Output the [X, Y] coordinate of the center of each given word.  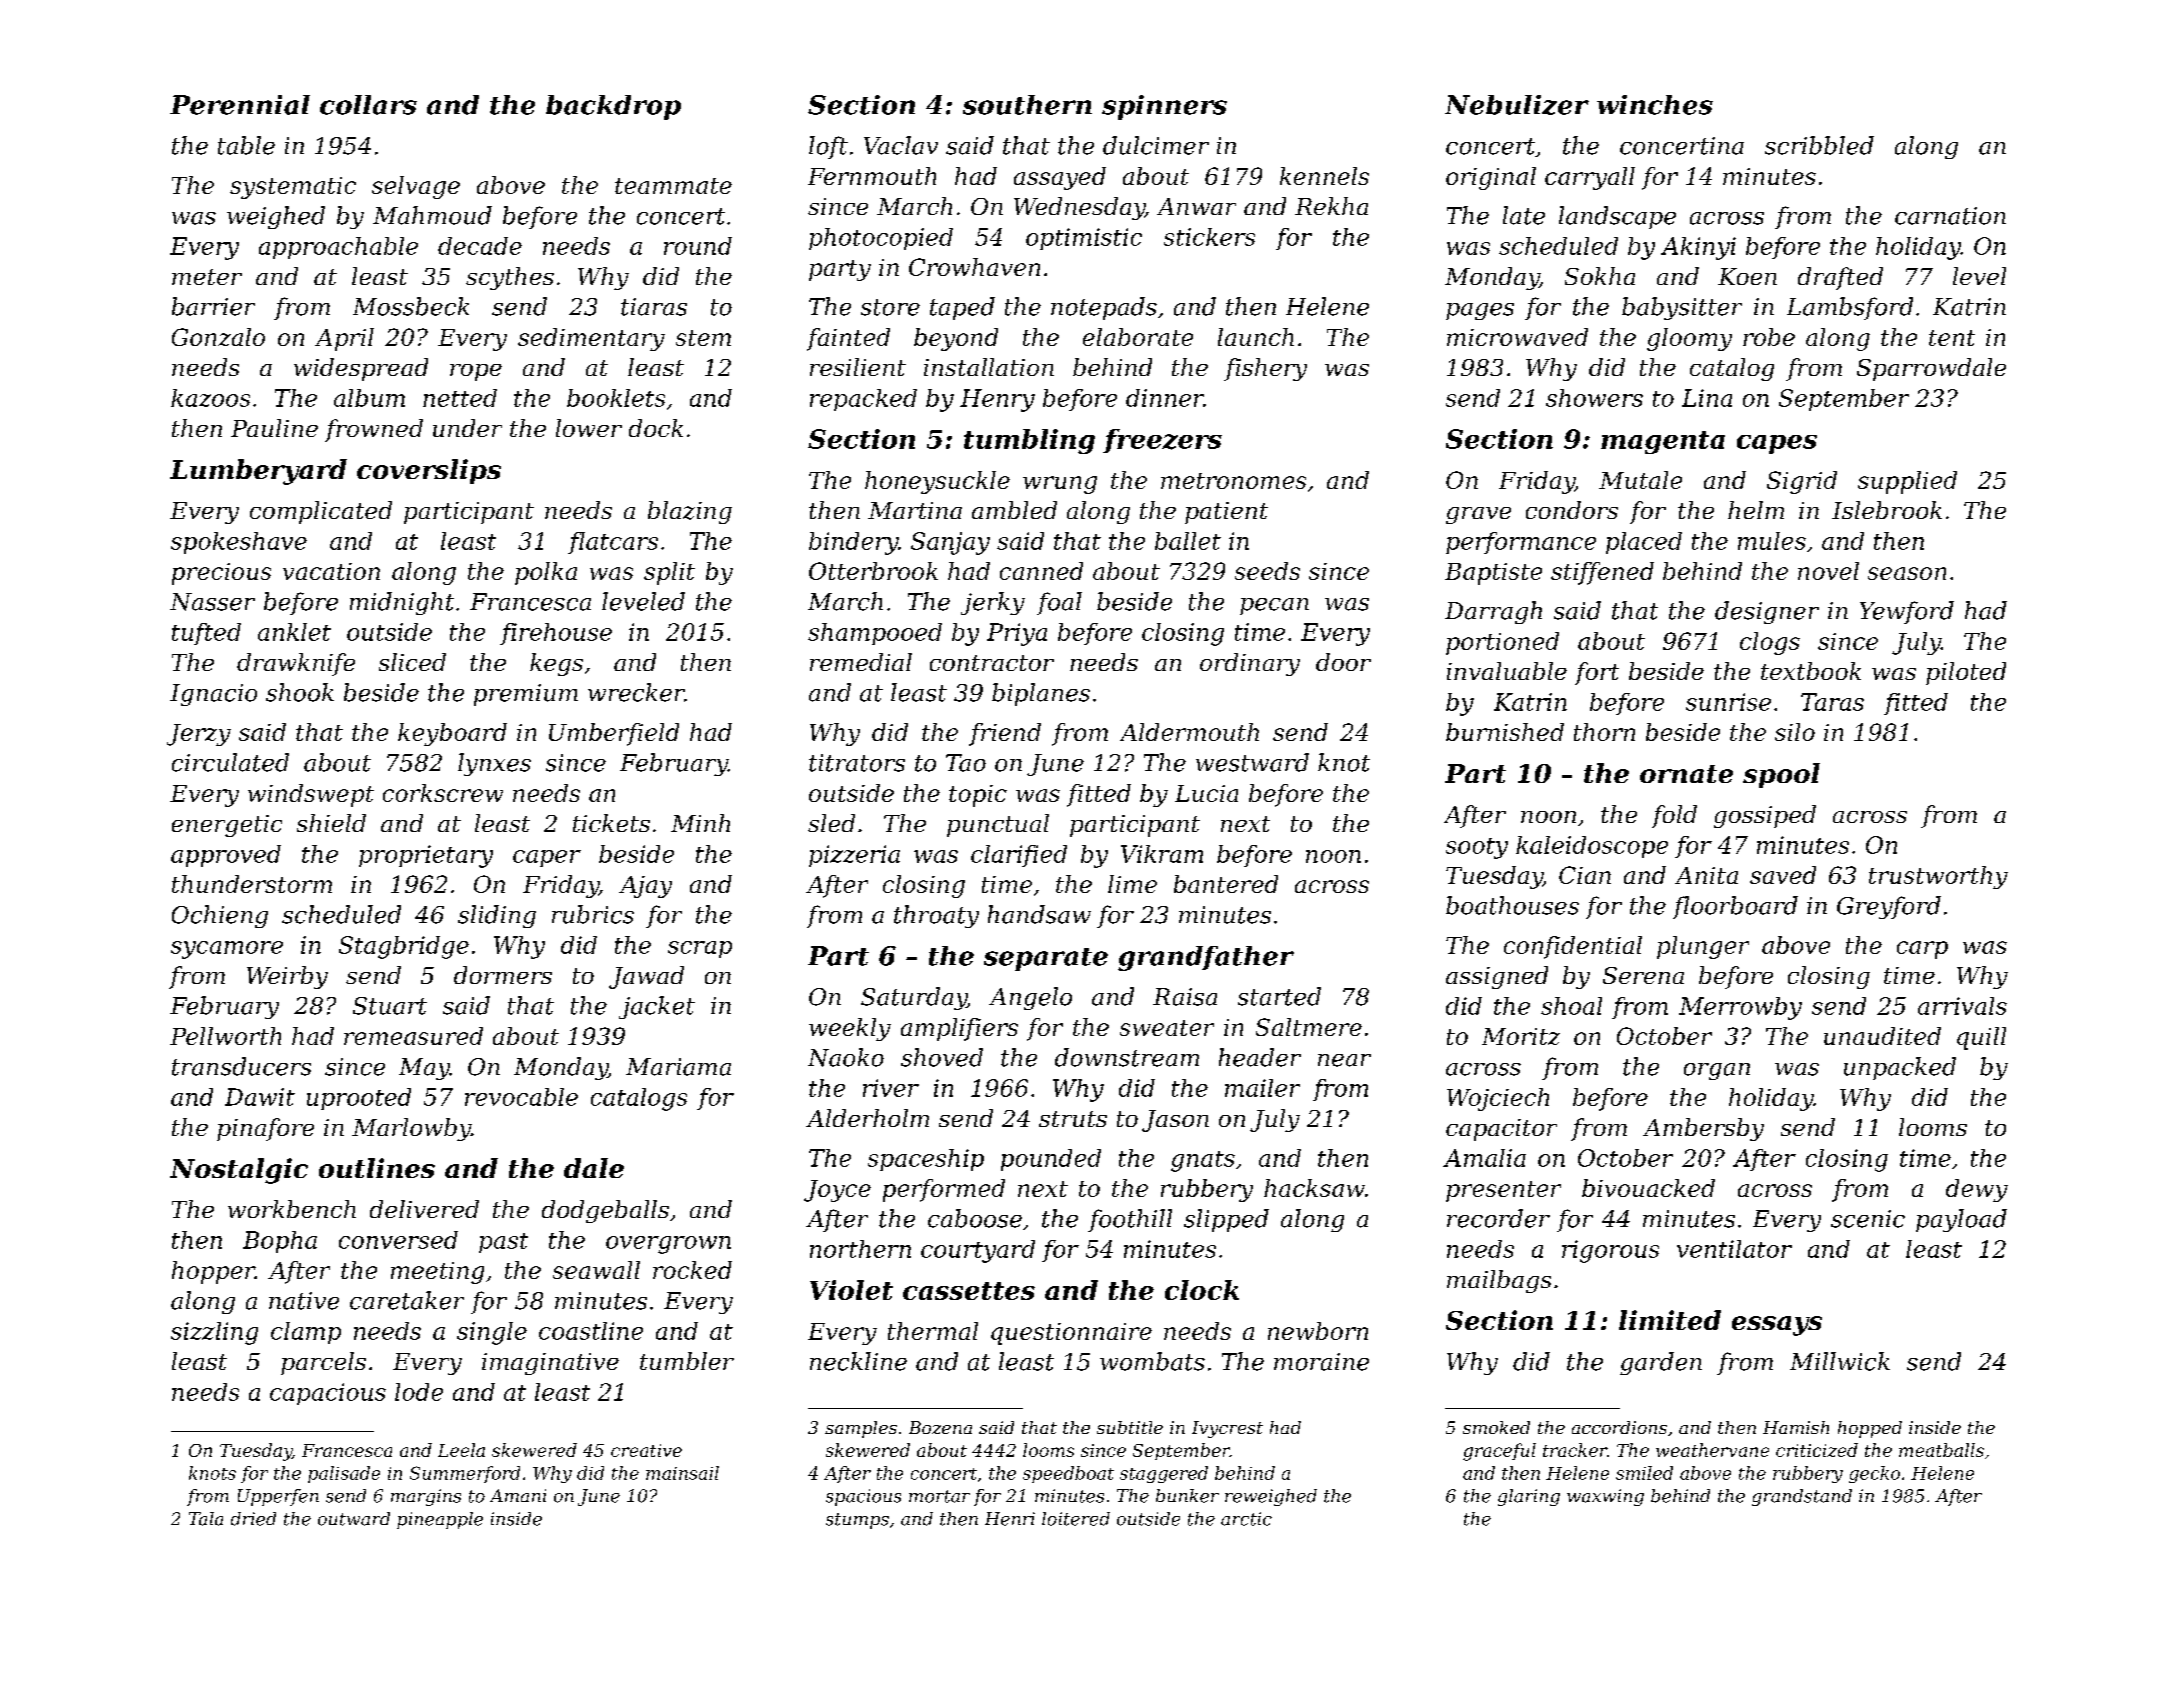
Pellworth [225, 1036]
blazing [690, 512]
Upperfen [278, 1497]
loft [828, 147]
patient [1226, 513]
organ [1717, 1071]
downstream [1127, 1057]
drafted [1840, 278]
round [698, 246]
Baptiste [1493, 574]
